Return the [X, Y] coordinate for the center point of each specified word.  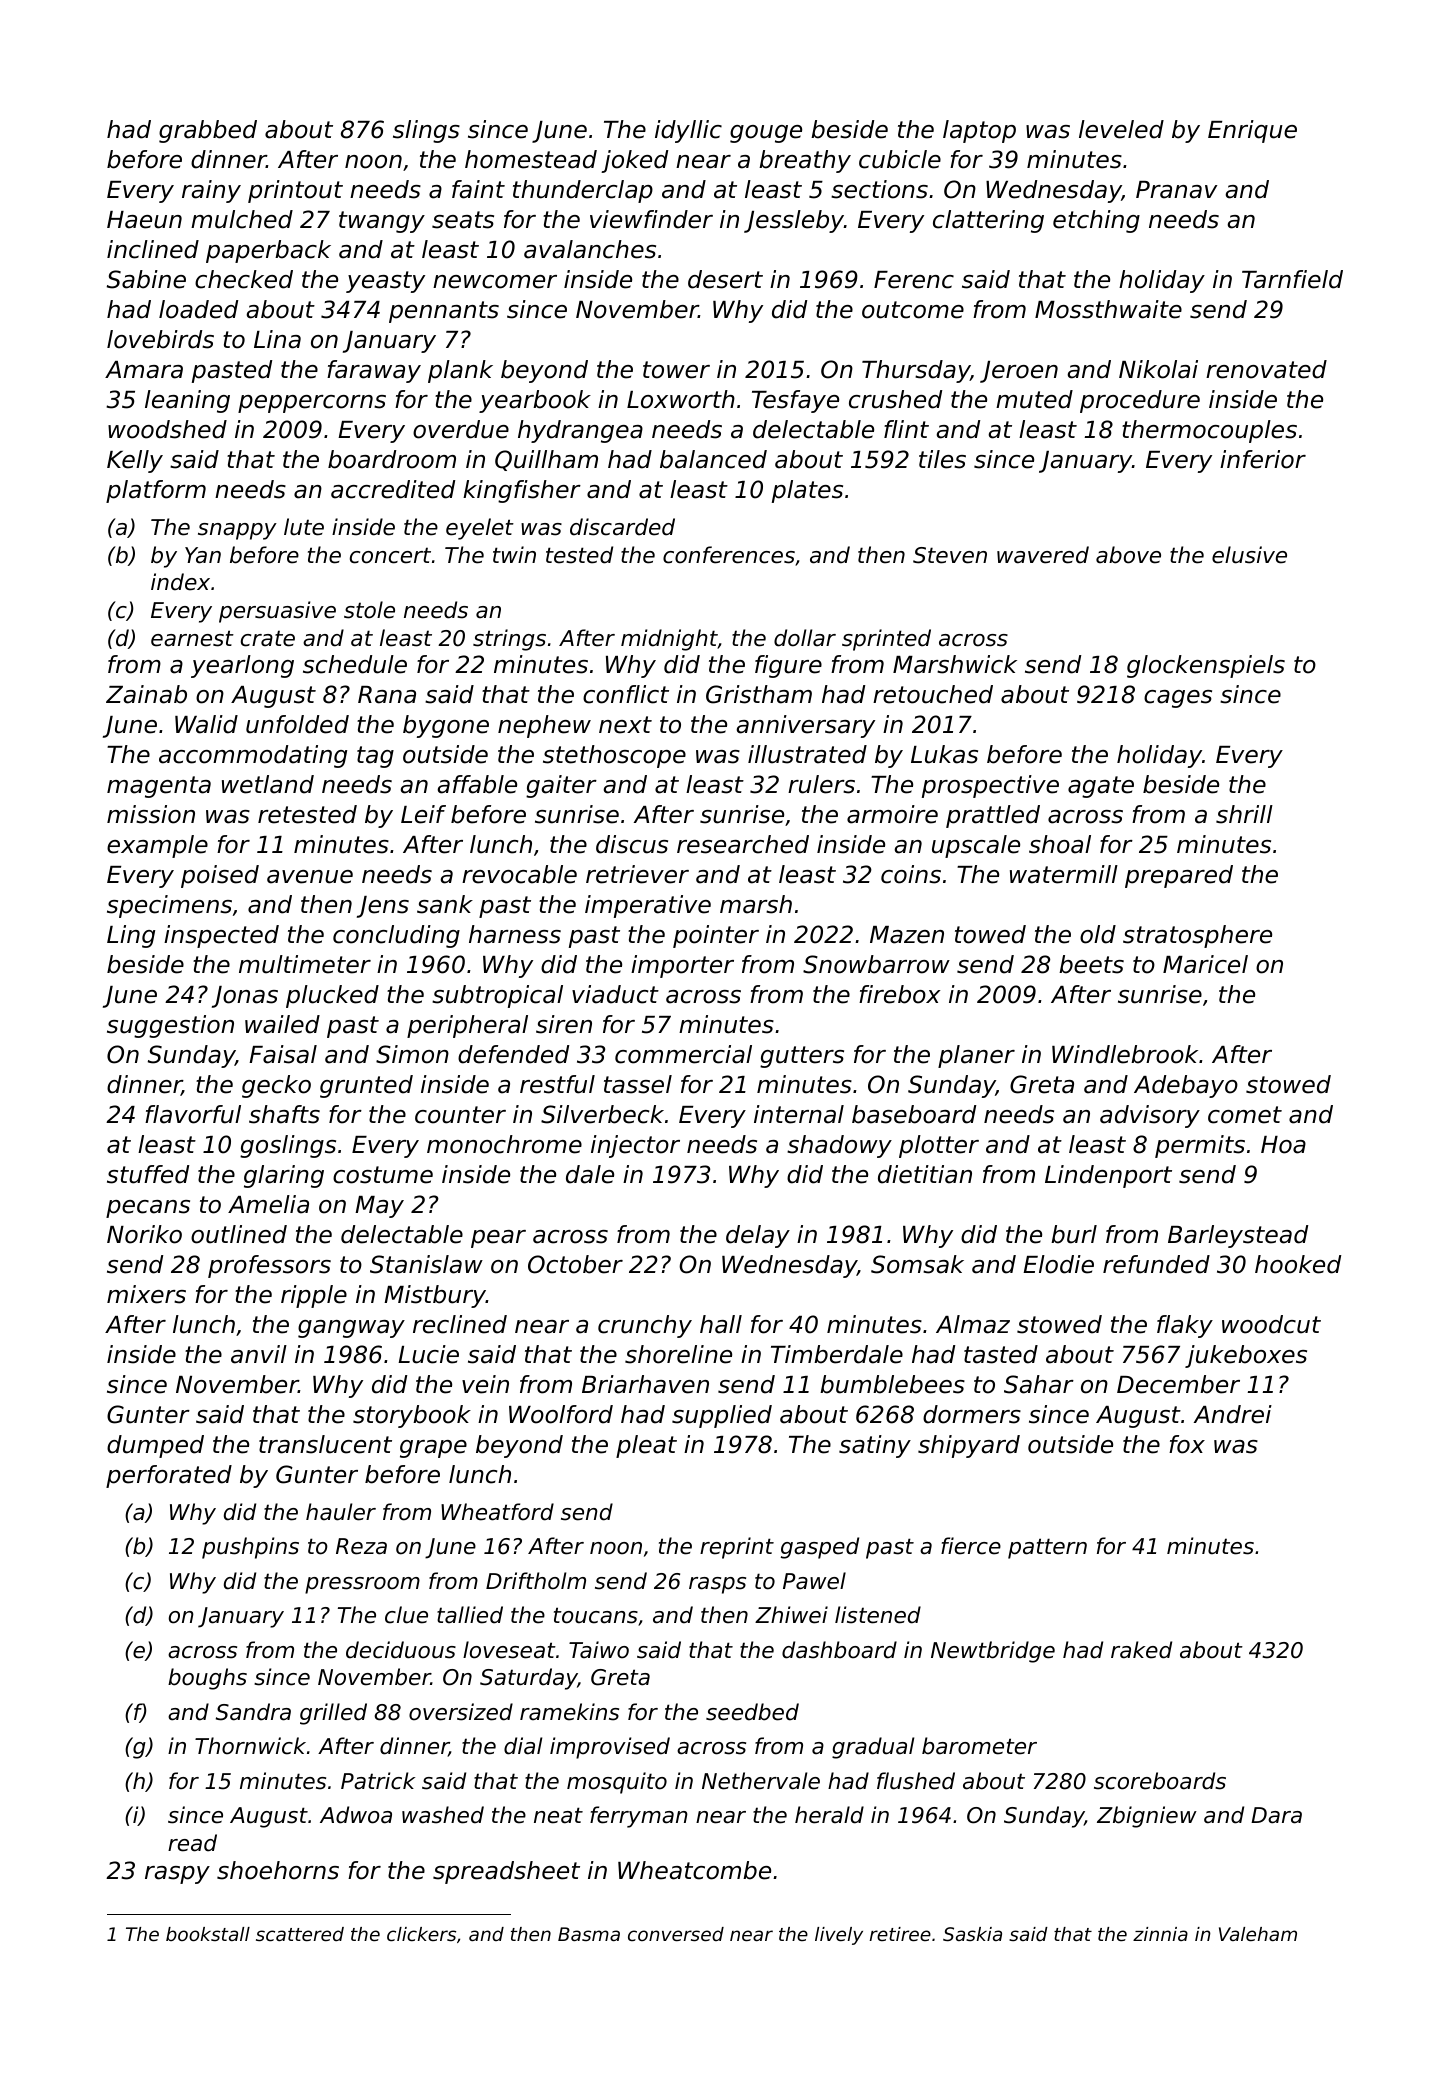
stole [369, 610]
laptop [979, 131]
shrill [1244, 814]
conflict [626, 694]
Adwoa [356, 1815]
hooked [1298, 1264]
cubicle [900, 159]
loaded [198, 309]
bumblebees [892, 1384]
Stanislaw [426, 1264]
